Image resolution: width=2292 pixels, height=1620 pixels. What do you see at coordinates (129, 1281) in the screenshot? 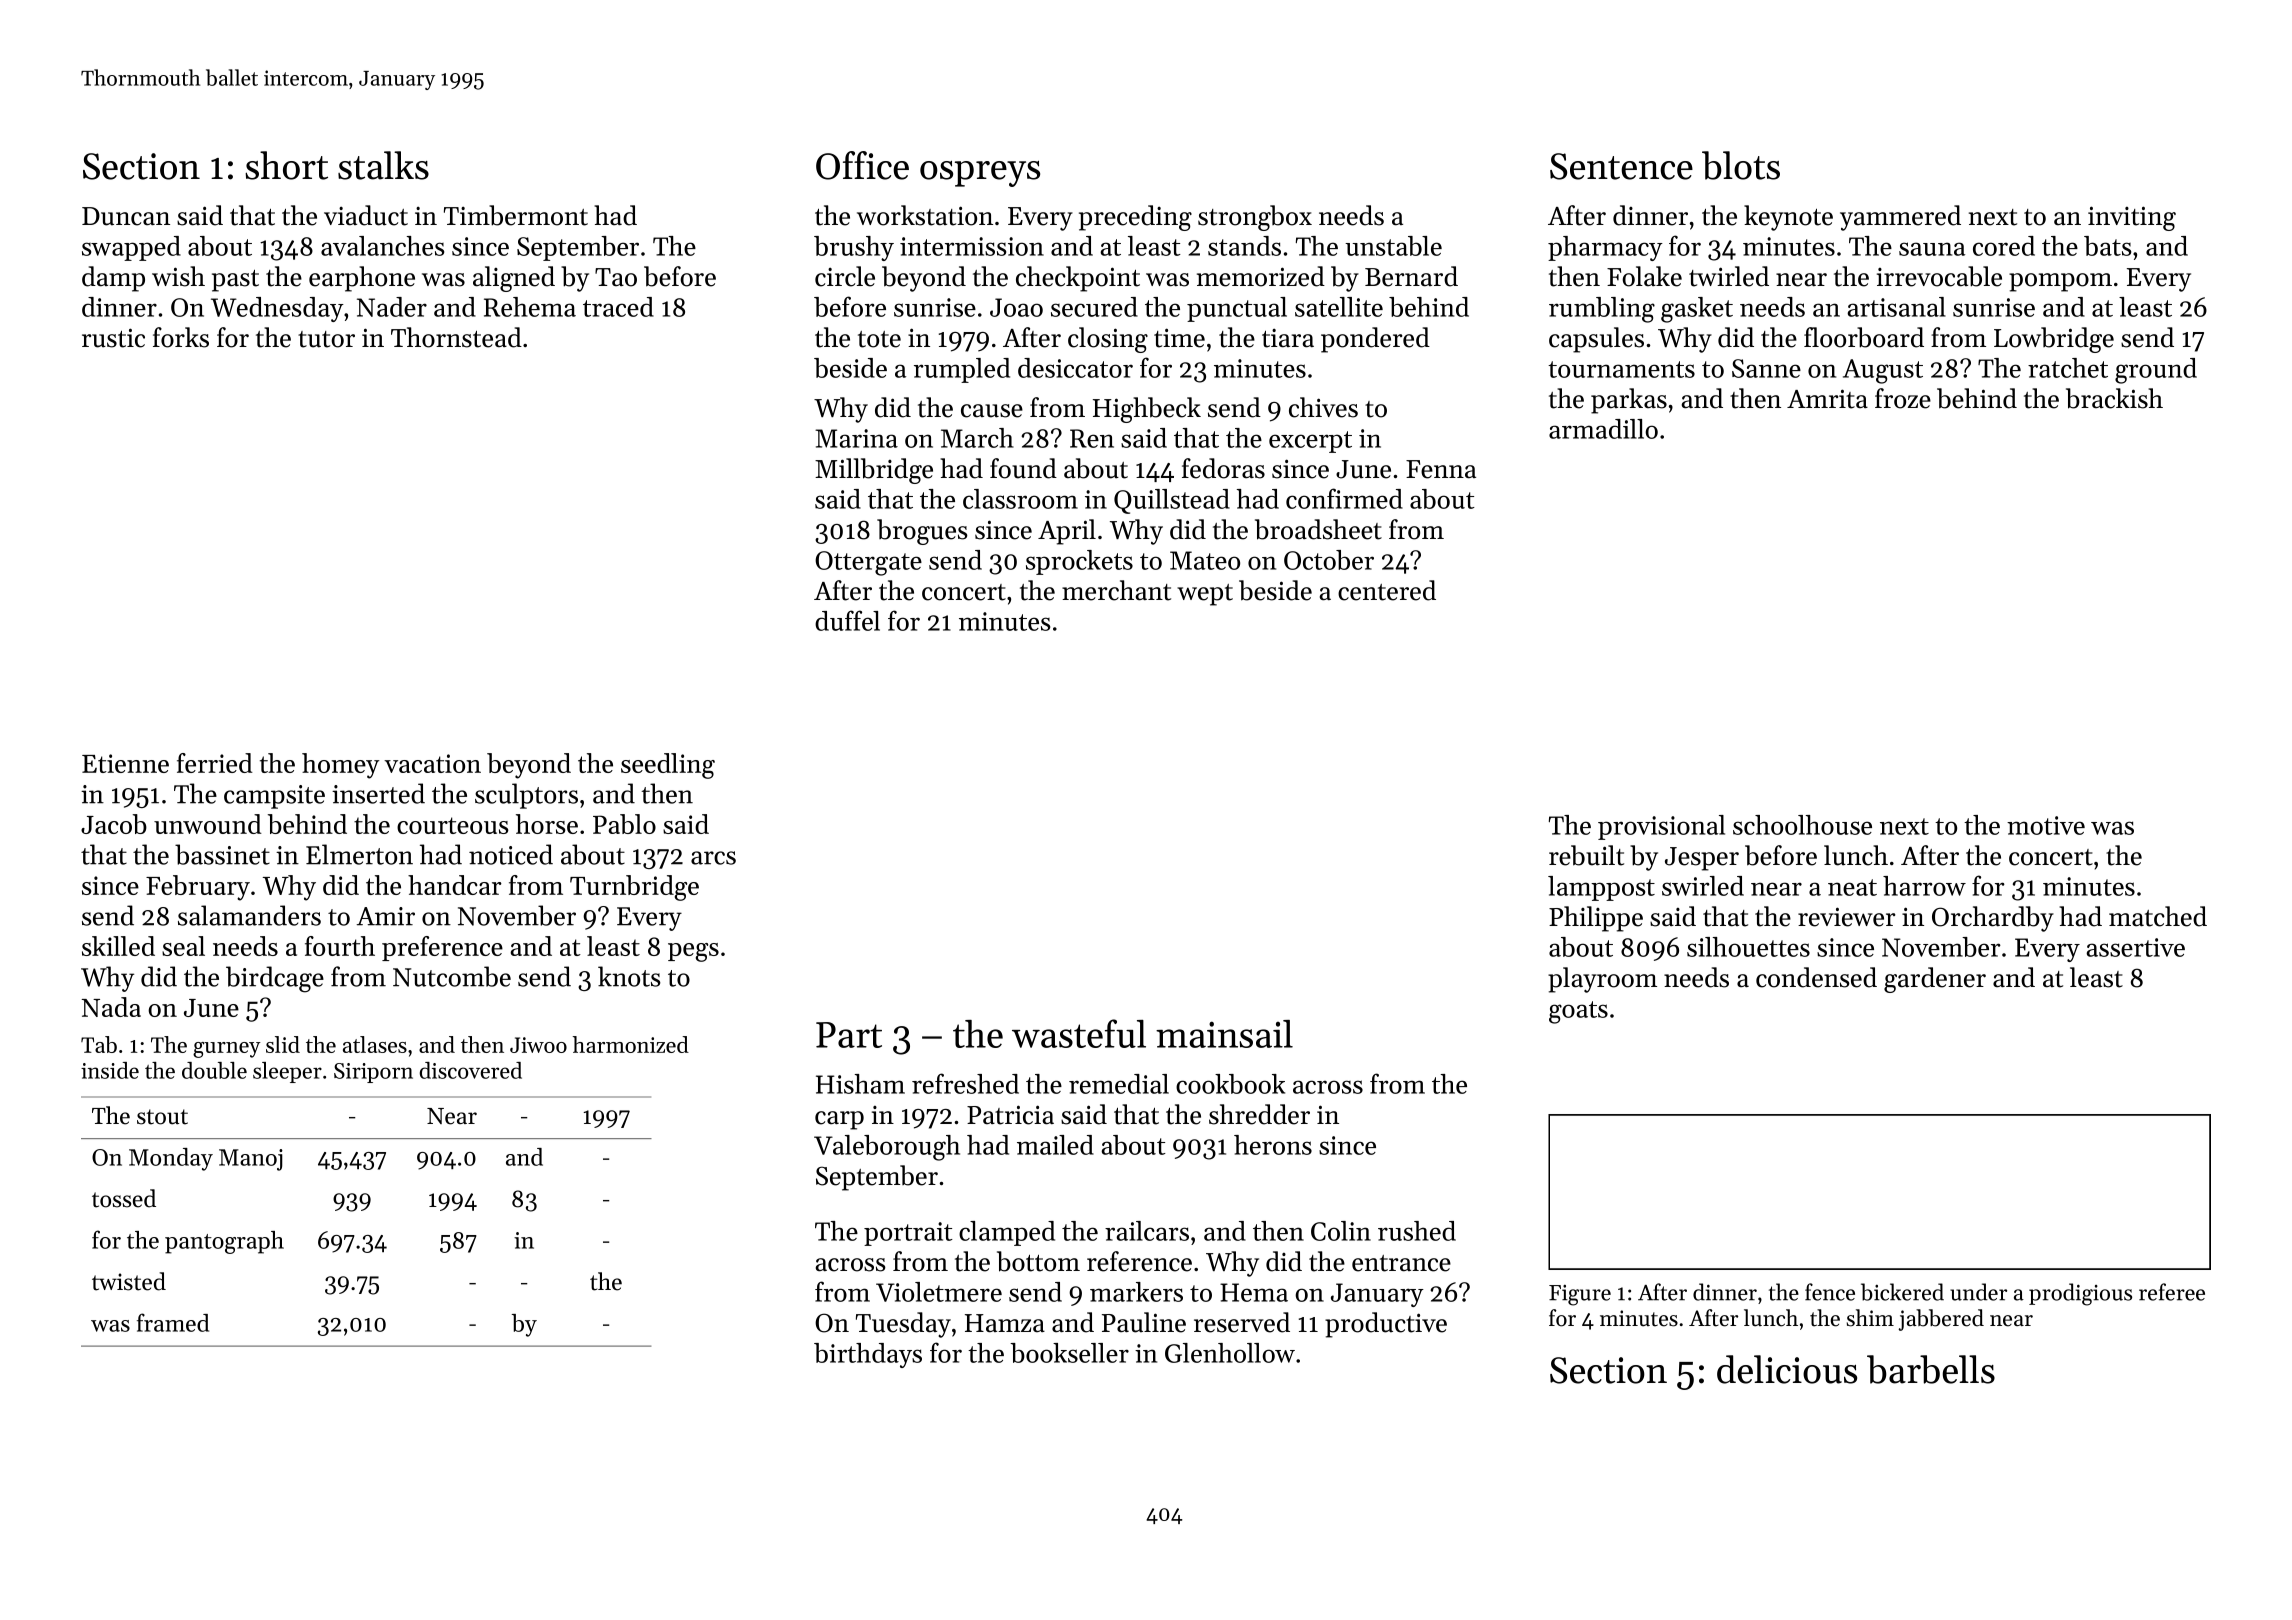
I see `twisted` at bounding box center [129, 1281].
